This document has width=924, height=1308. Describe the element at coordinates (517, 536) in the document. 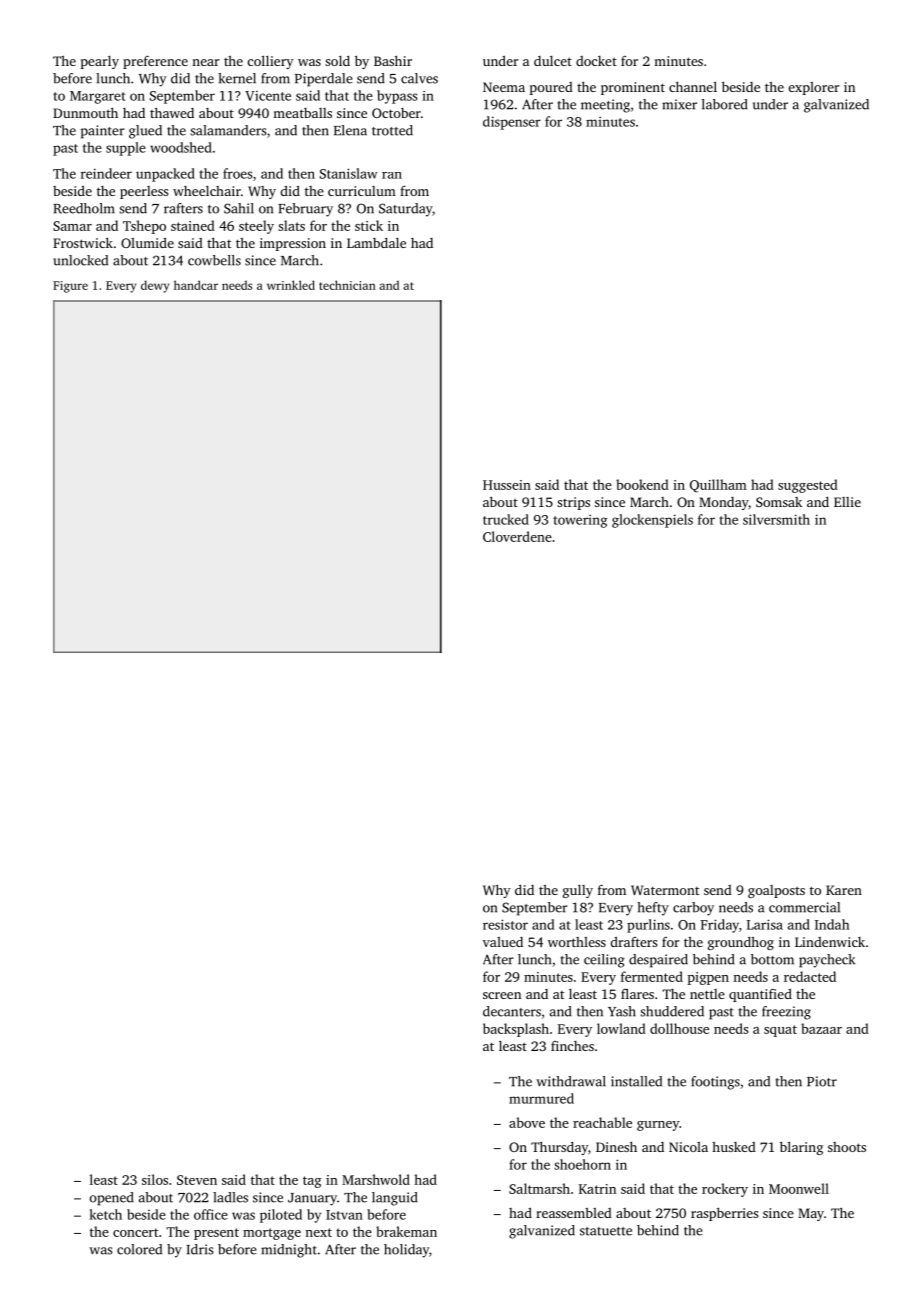

I see `Cloverdene` at that location.
